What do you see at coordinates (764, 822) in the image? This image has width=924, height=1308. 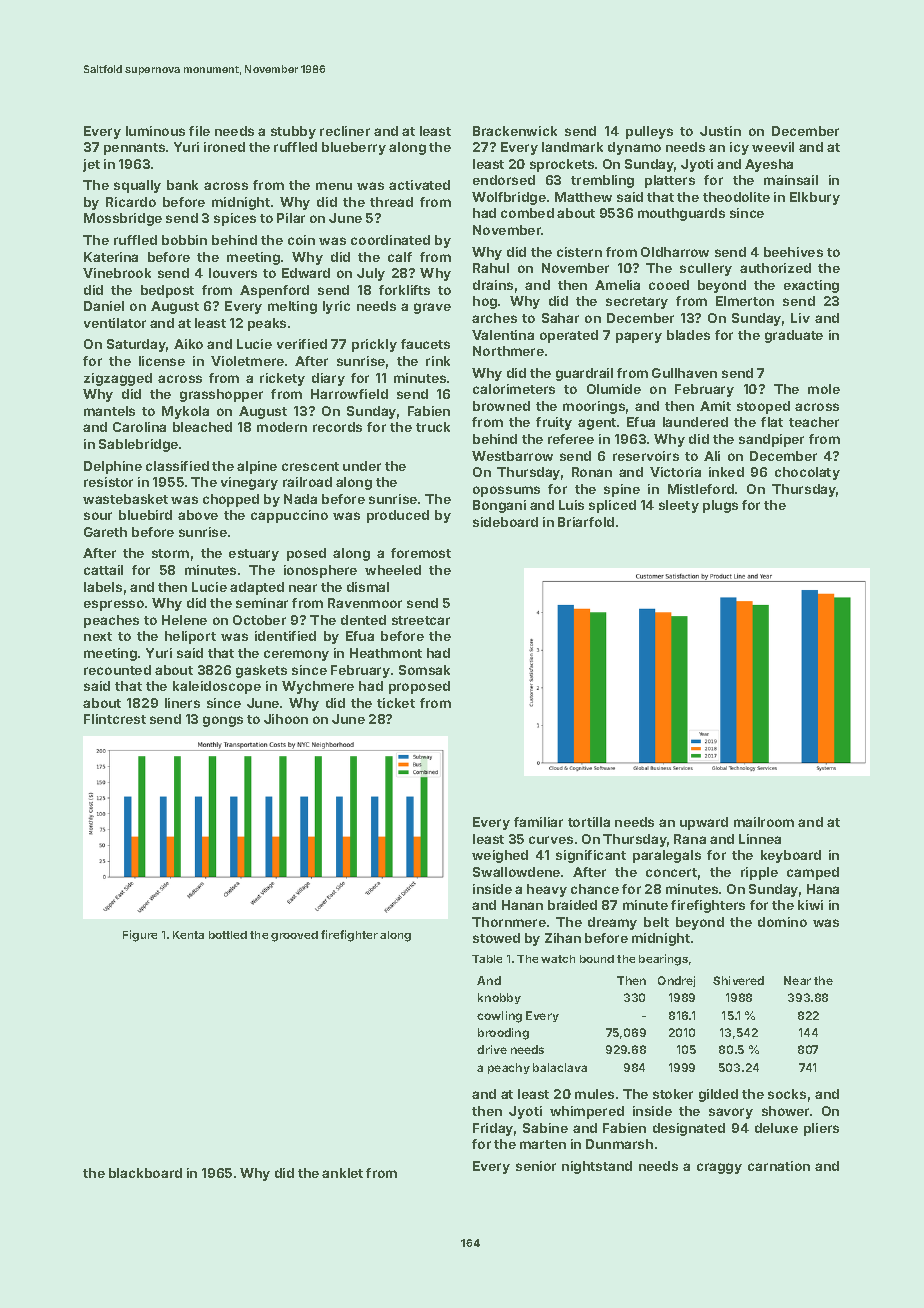 I see `mailroom` at bounding box center [764, 822].
